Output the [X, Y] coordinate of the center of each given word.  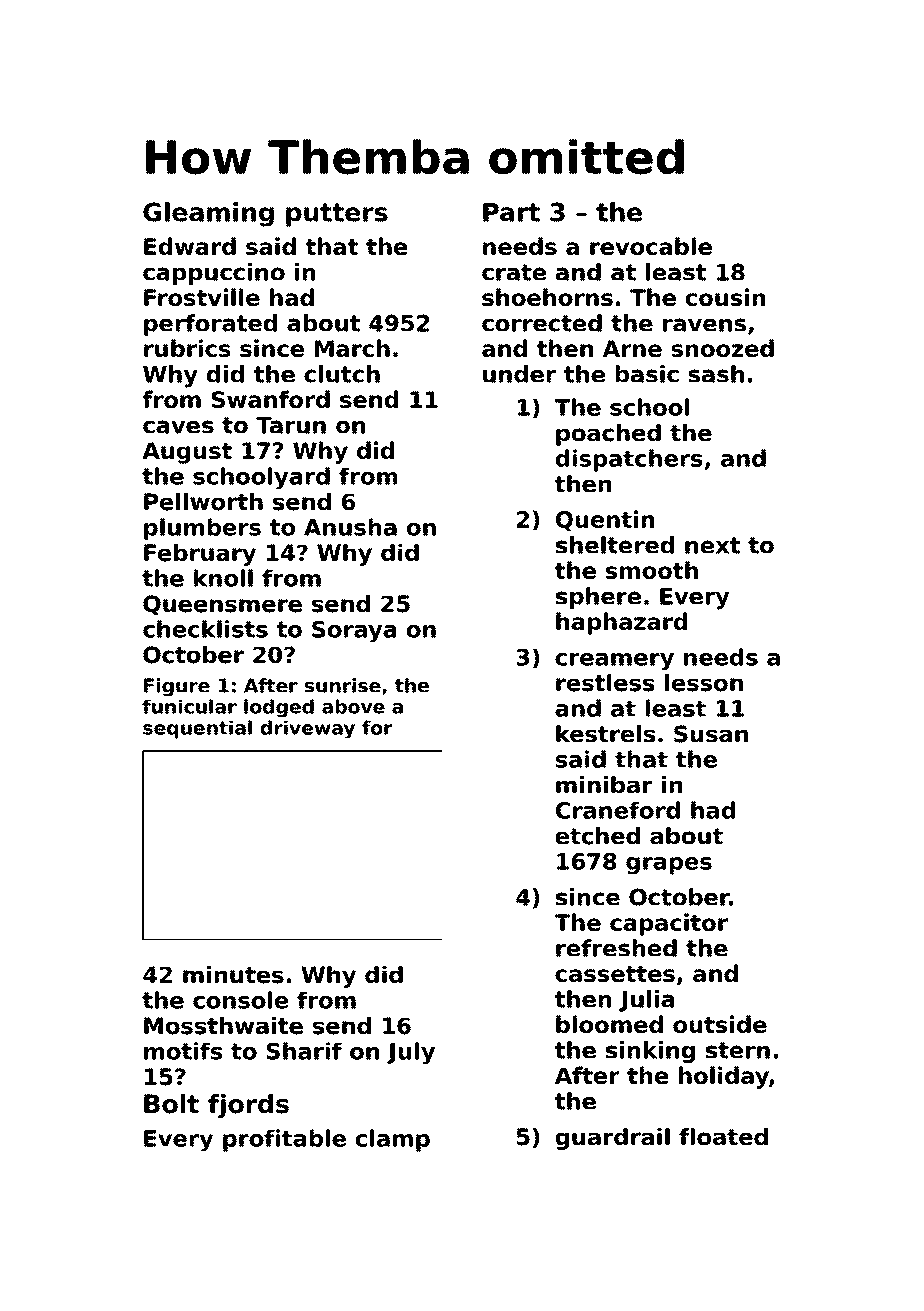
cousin [725, 297]
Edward [190, 246]
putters [337, 215]
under [519, 374]
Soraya [354, 631]
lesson [704, 683]
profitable [284, 1140]
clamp [393, 1140]
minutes [233, 975]
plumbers [202, 529]
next [712, 545]
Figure [177, 687]
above [353, 706]
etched [597, 836]
